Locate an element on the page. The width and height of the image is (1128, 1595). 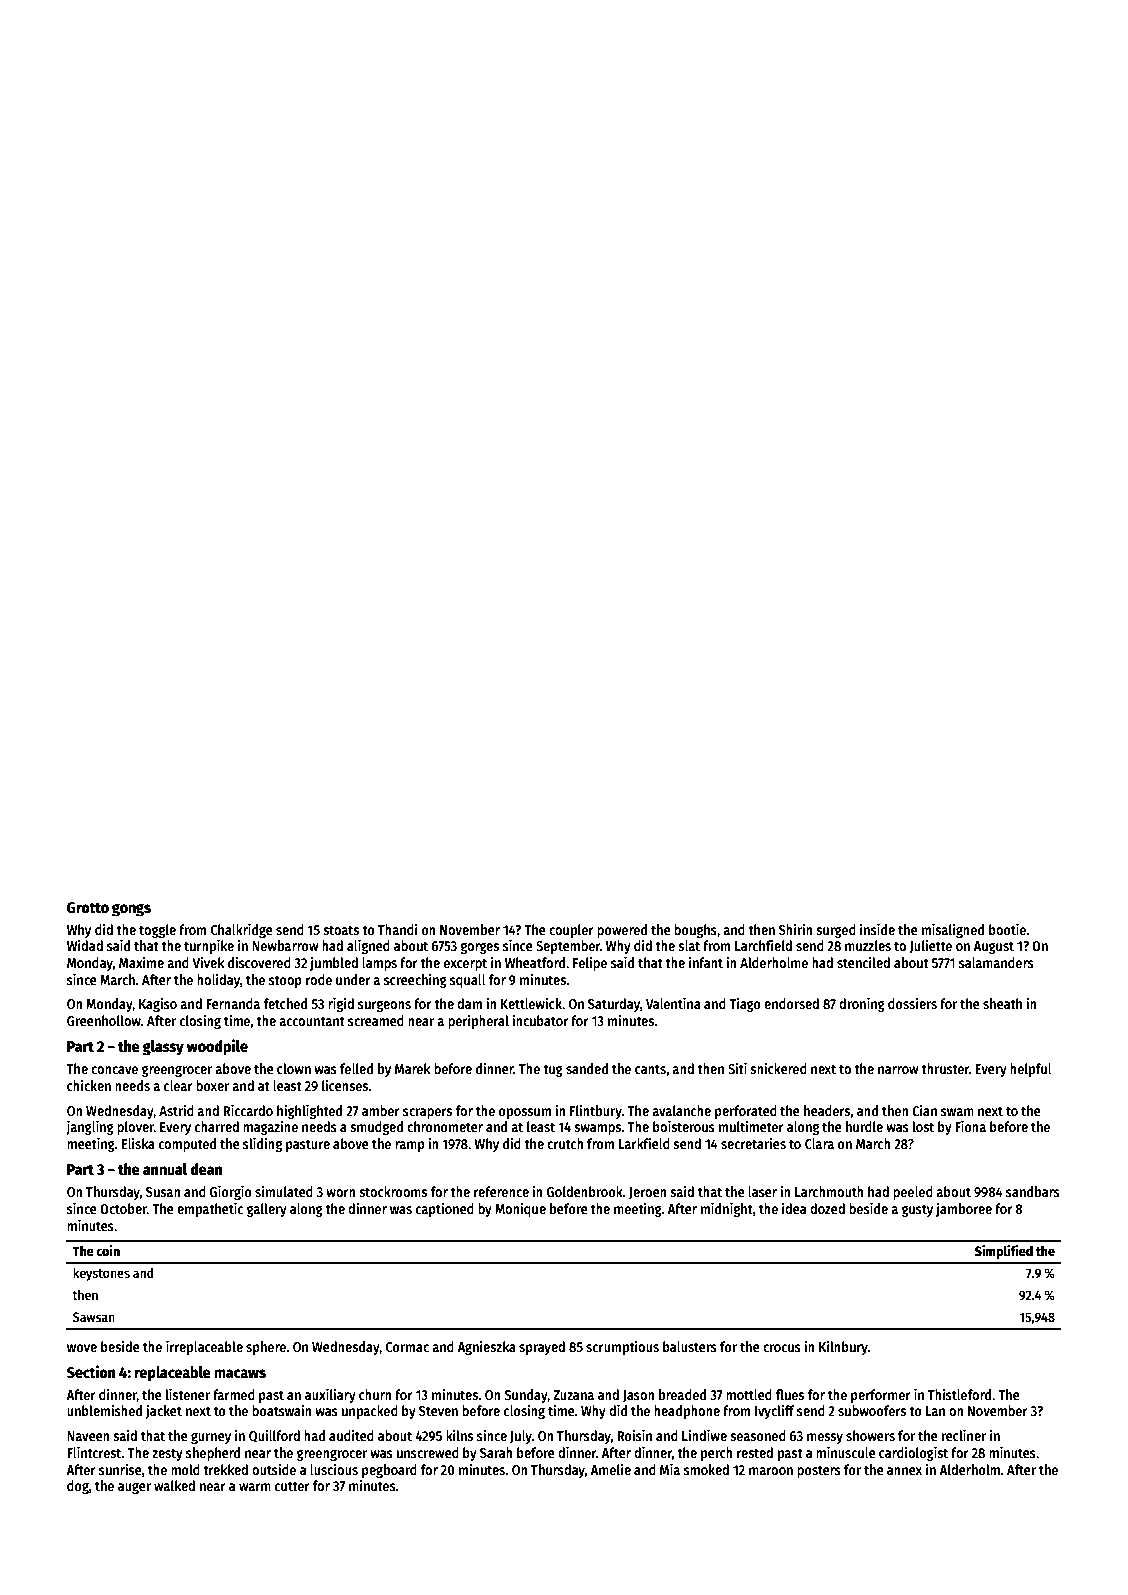
performer is located at coordinates (881, 1396).
